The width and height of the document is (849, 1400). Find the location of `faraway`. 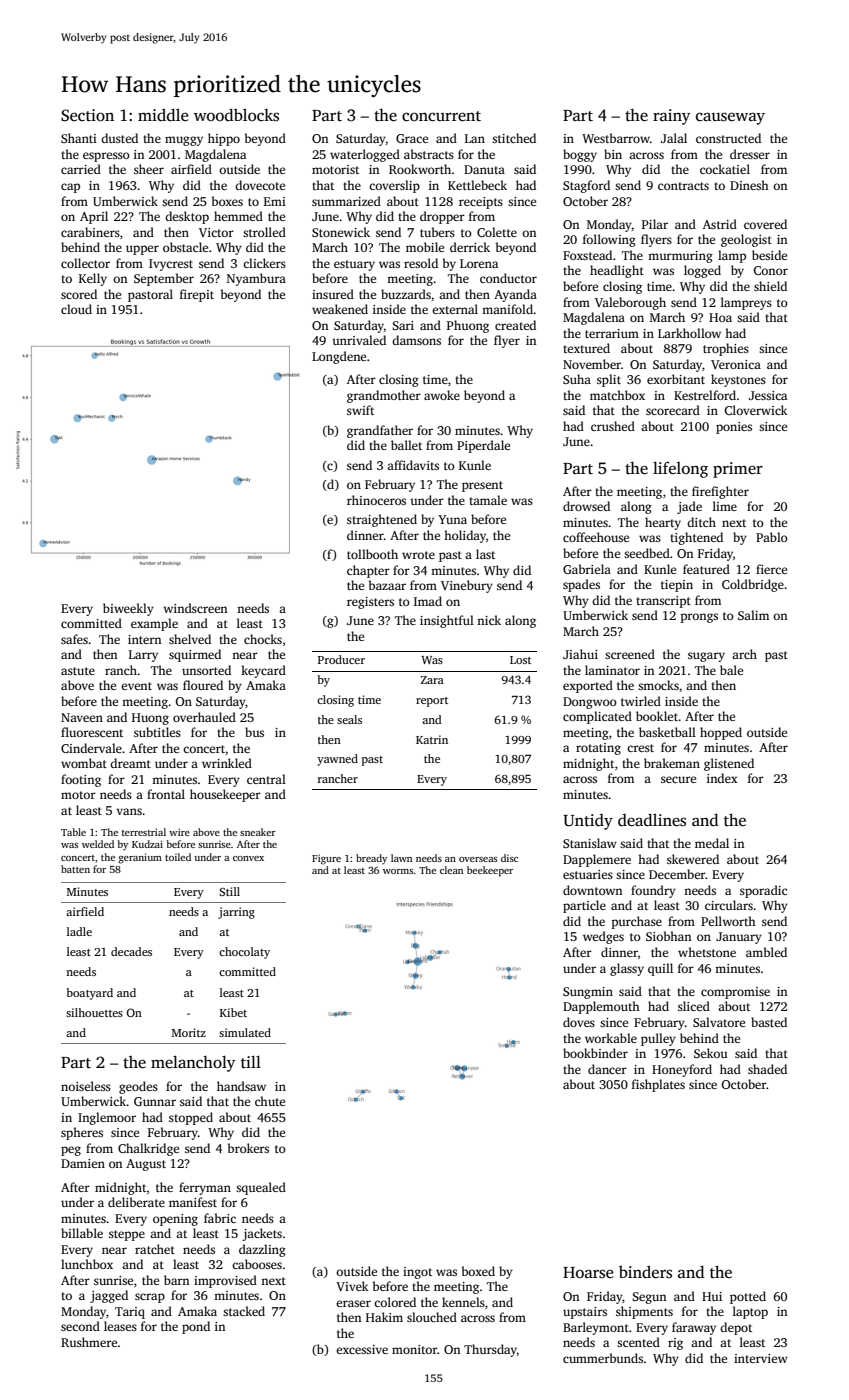

faraway is located at coordinates (694, 1328).
